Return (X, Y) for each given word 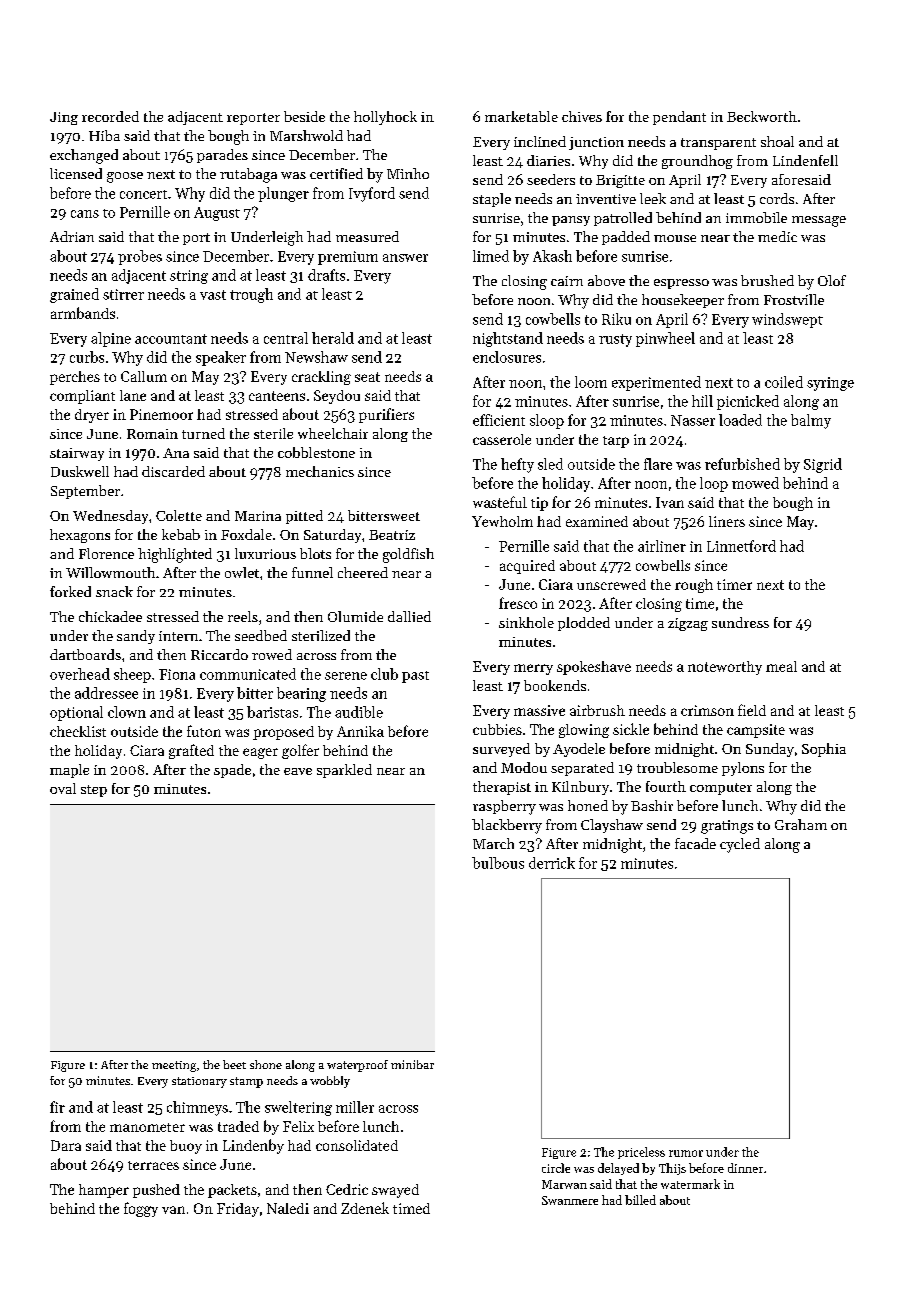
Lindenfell (805, 160)
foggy (141, 1209)
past (415, 677)
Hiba (104, 135)
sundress (740, 622)
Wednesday (110, 517)
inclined (540, 141)
